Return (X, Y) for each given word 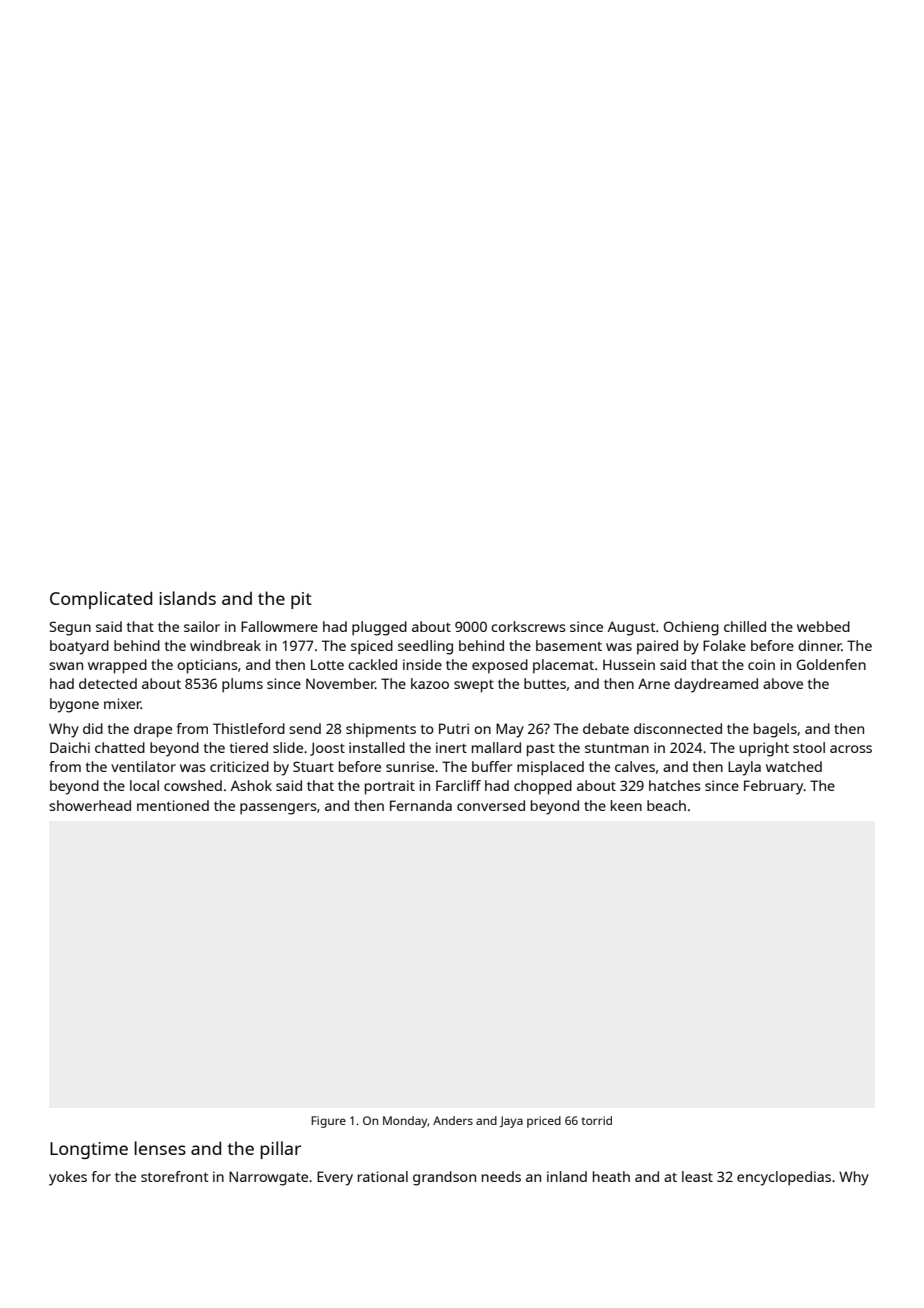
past (541, 750)
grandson (444, 1178)
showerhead (90, 805)
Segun (70, 628)
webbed (823, 626)
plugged (379, 628)
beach (666, 805)
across (851, 749)
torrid (597, 1120)
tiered (249, 747)
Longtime (89, 1150)
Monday (405, 1122)
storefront (175, 1176)
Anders (453, 1120)
